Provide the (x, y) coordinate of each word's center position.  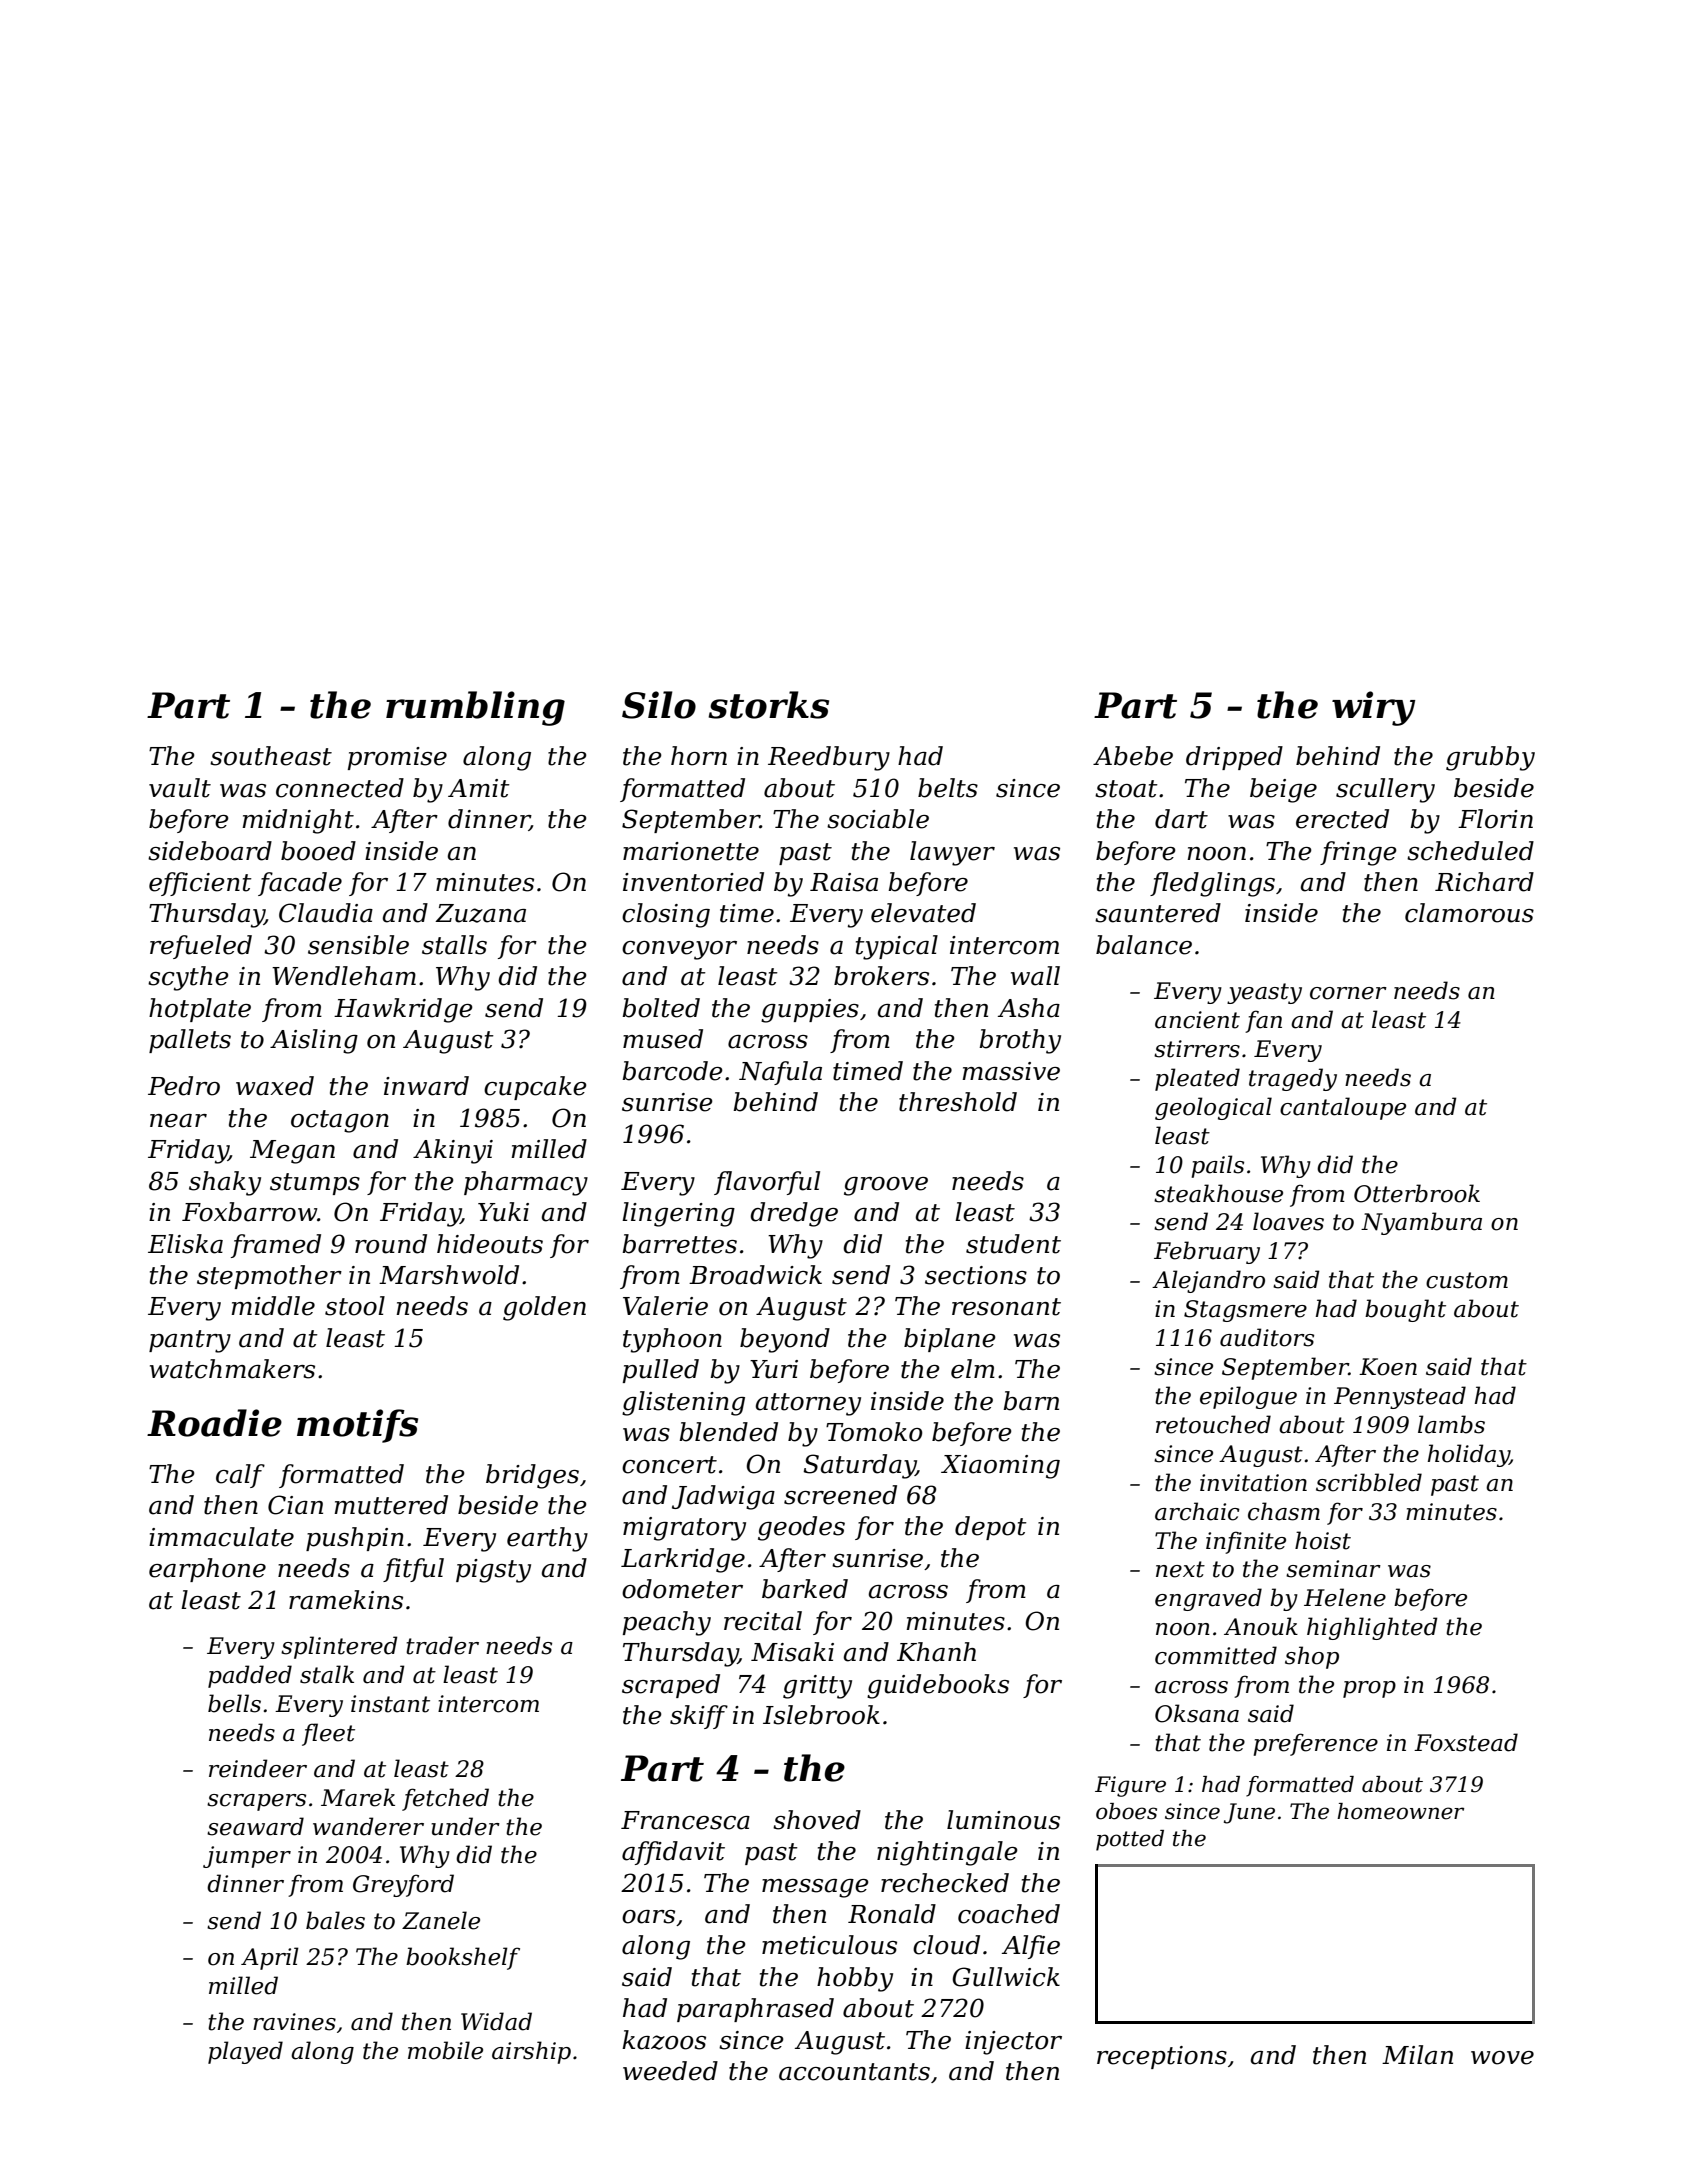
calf (240, 1476)
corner (1348, 993)
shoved (817, 1820)
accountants (854, 2072)
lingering (678, 1214)
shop (1312, 1657)
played (245, 2052)
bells (234, 1703)
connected (340, 788)
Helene (1345, 1597)
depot (991, 1528)
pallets (190, 1041)
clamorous (1469, 913)
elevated (923, 913)
